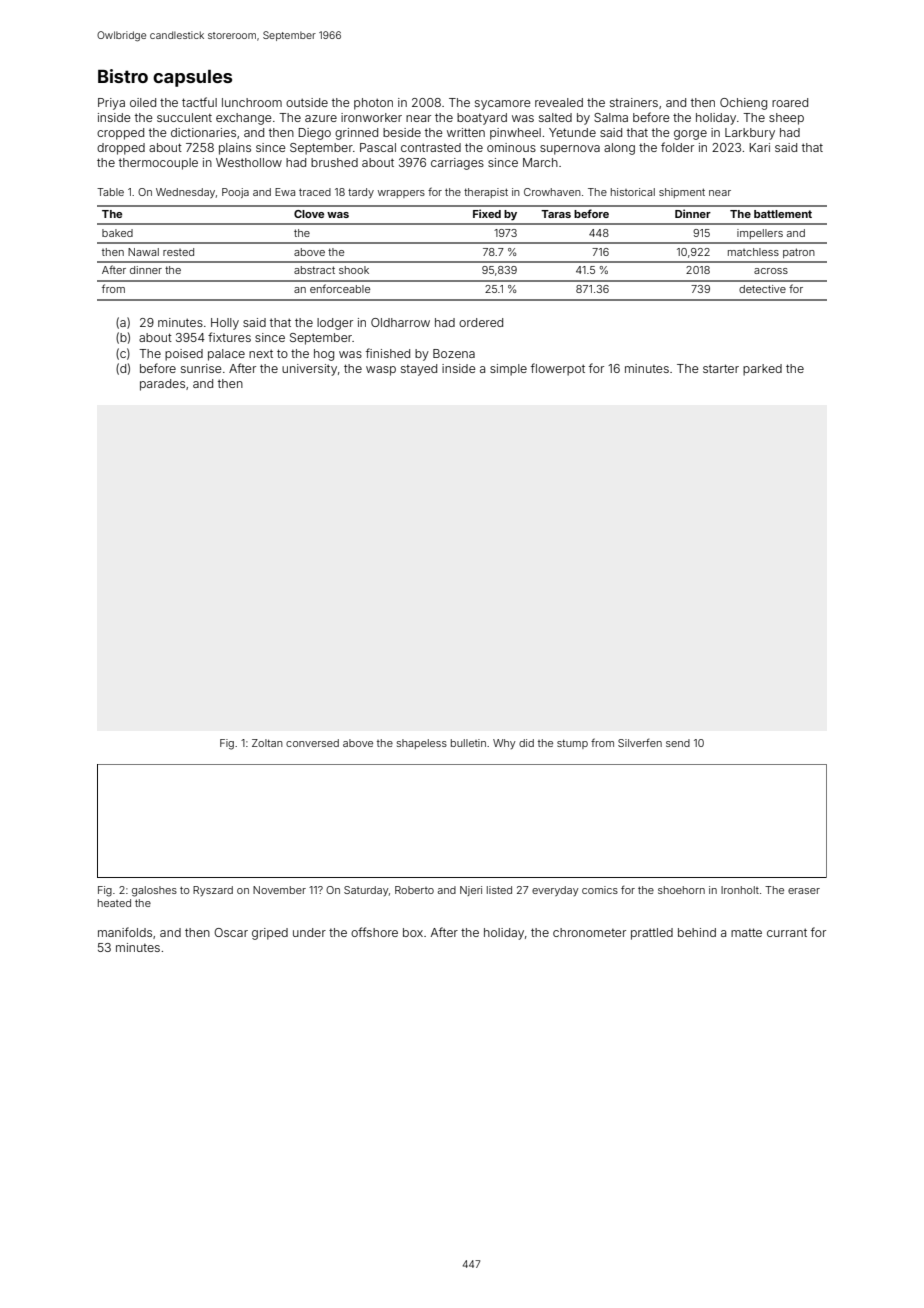 The image size is (924, 1308). What do you see at coordinates (540, 162) in the screenshot?
I see `March` at bounding box center [540, 162].
